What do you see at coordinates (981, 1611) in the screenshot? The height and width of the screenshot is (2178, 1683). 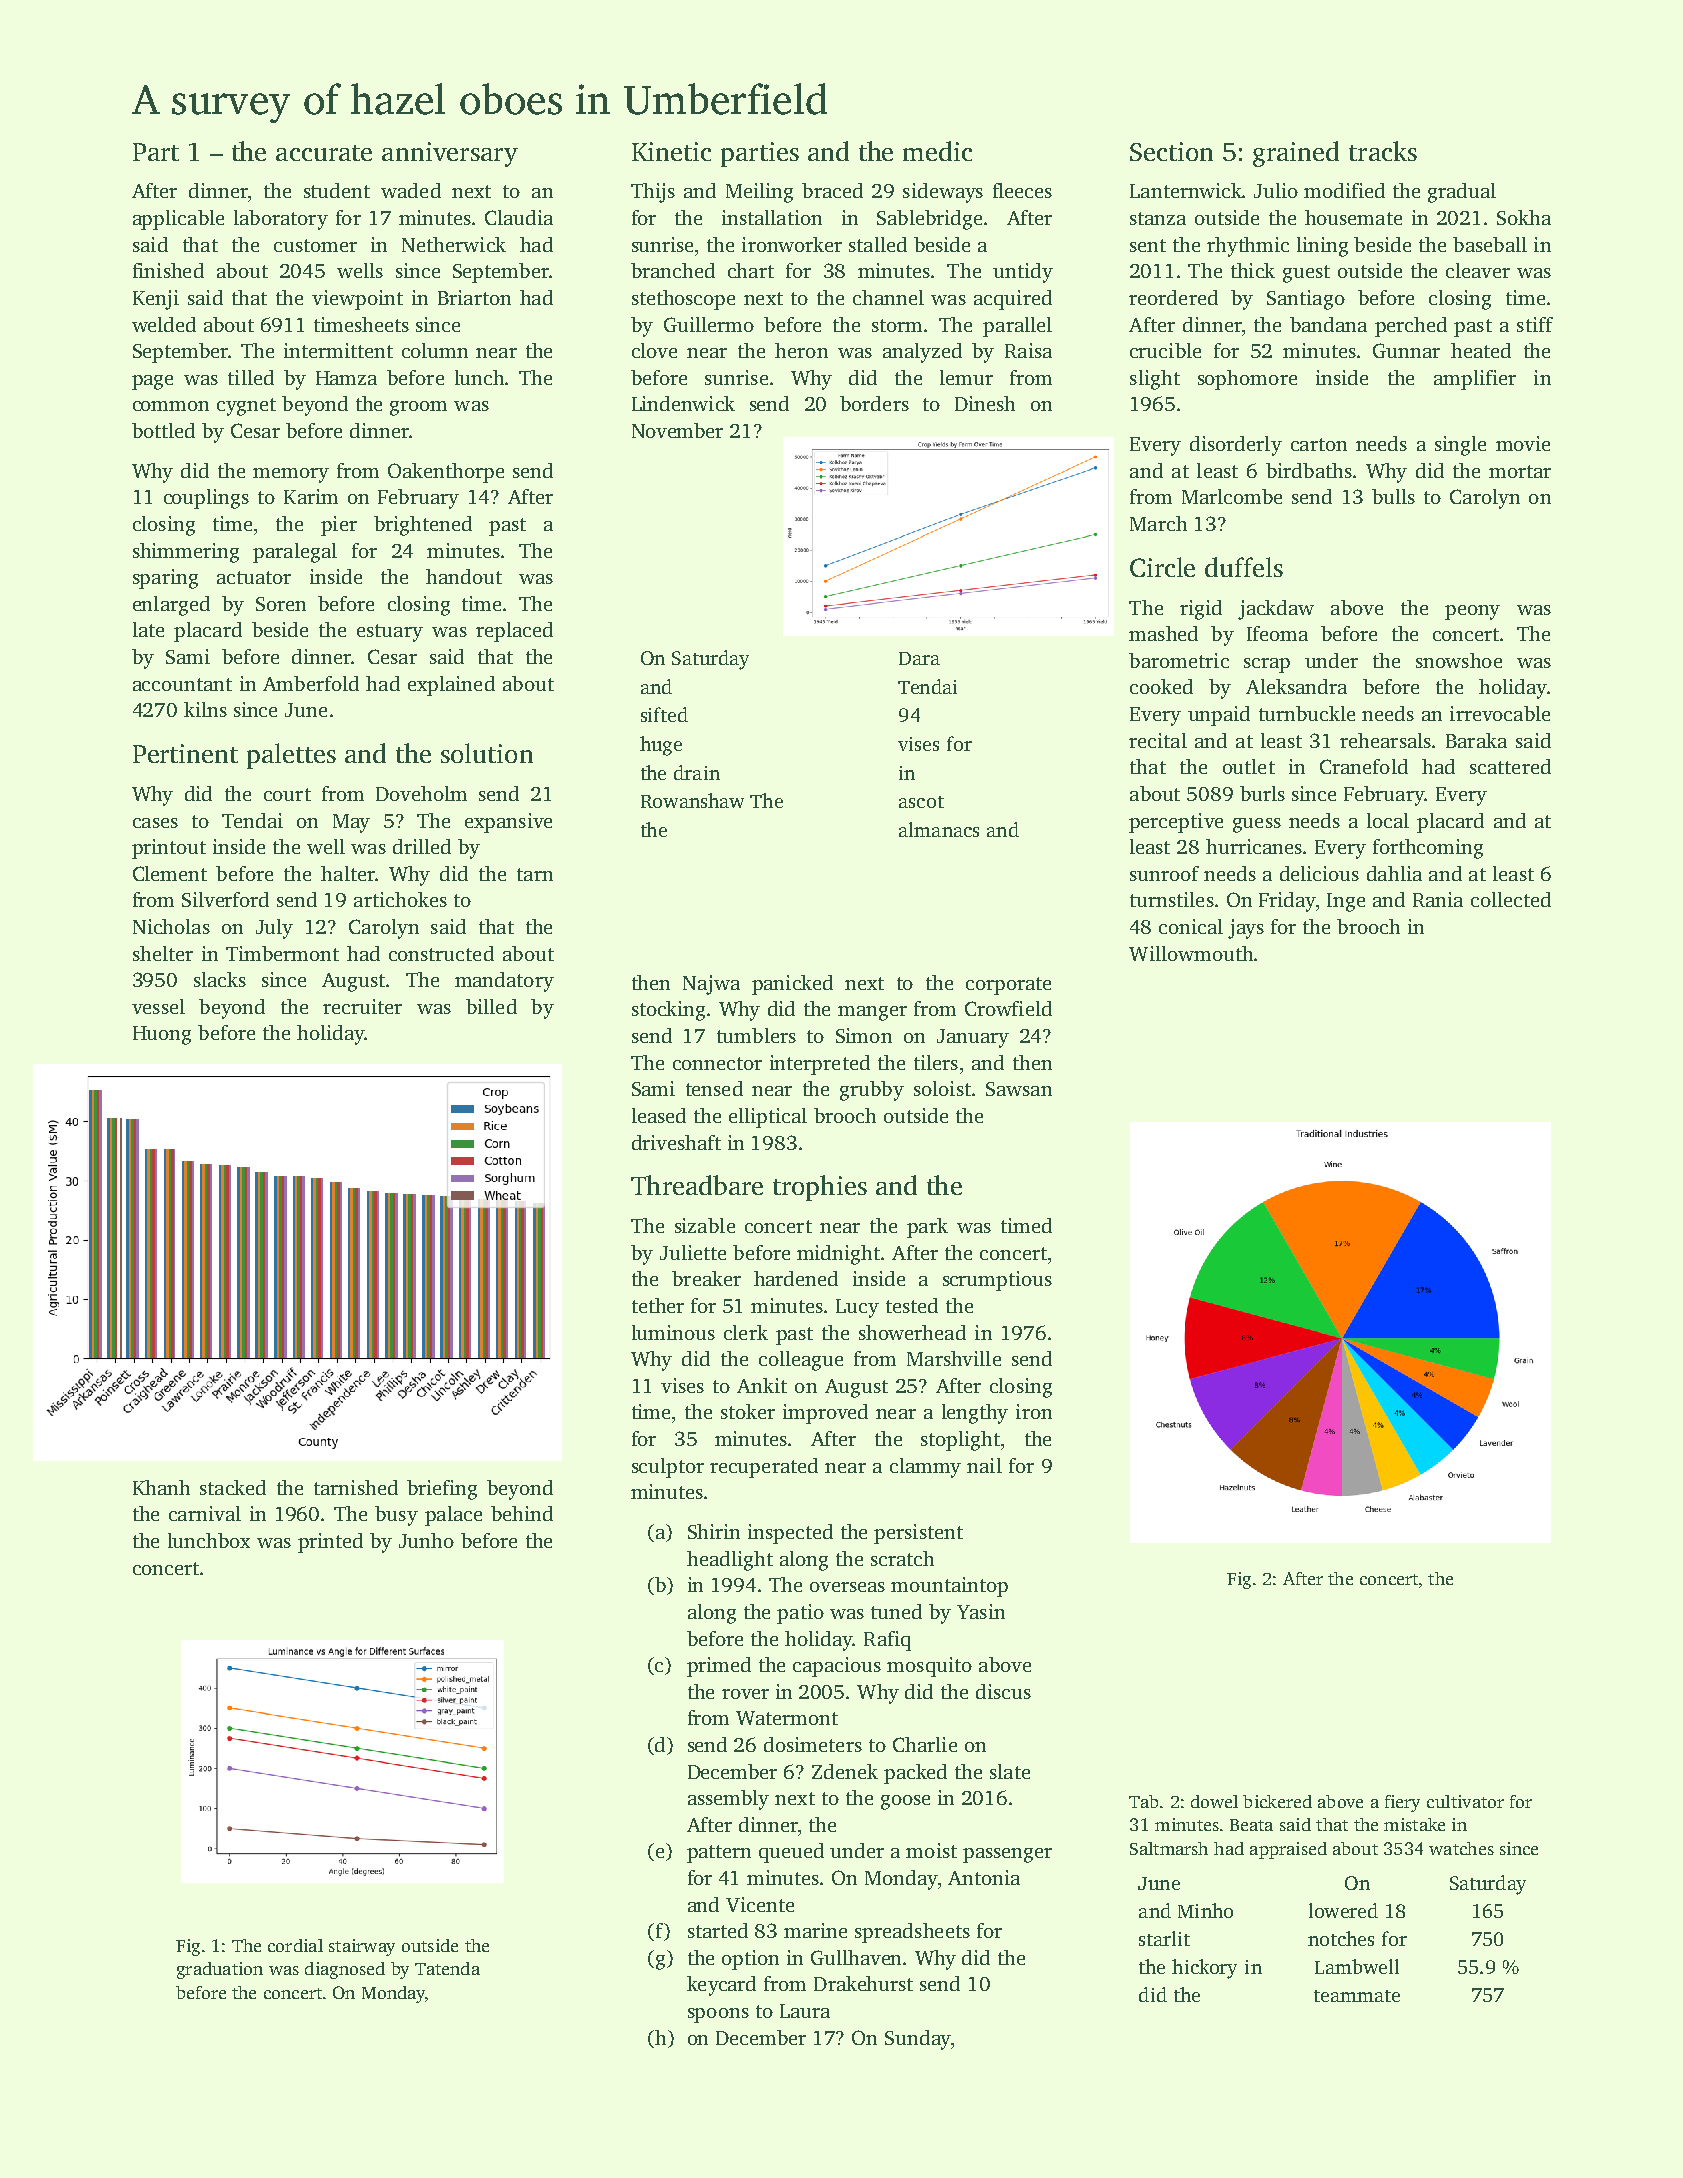 I see `Yasin` at bounding box center [981, 1611].
